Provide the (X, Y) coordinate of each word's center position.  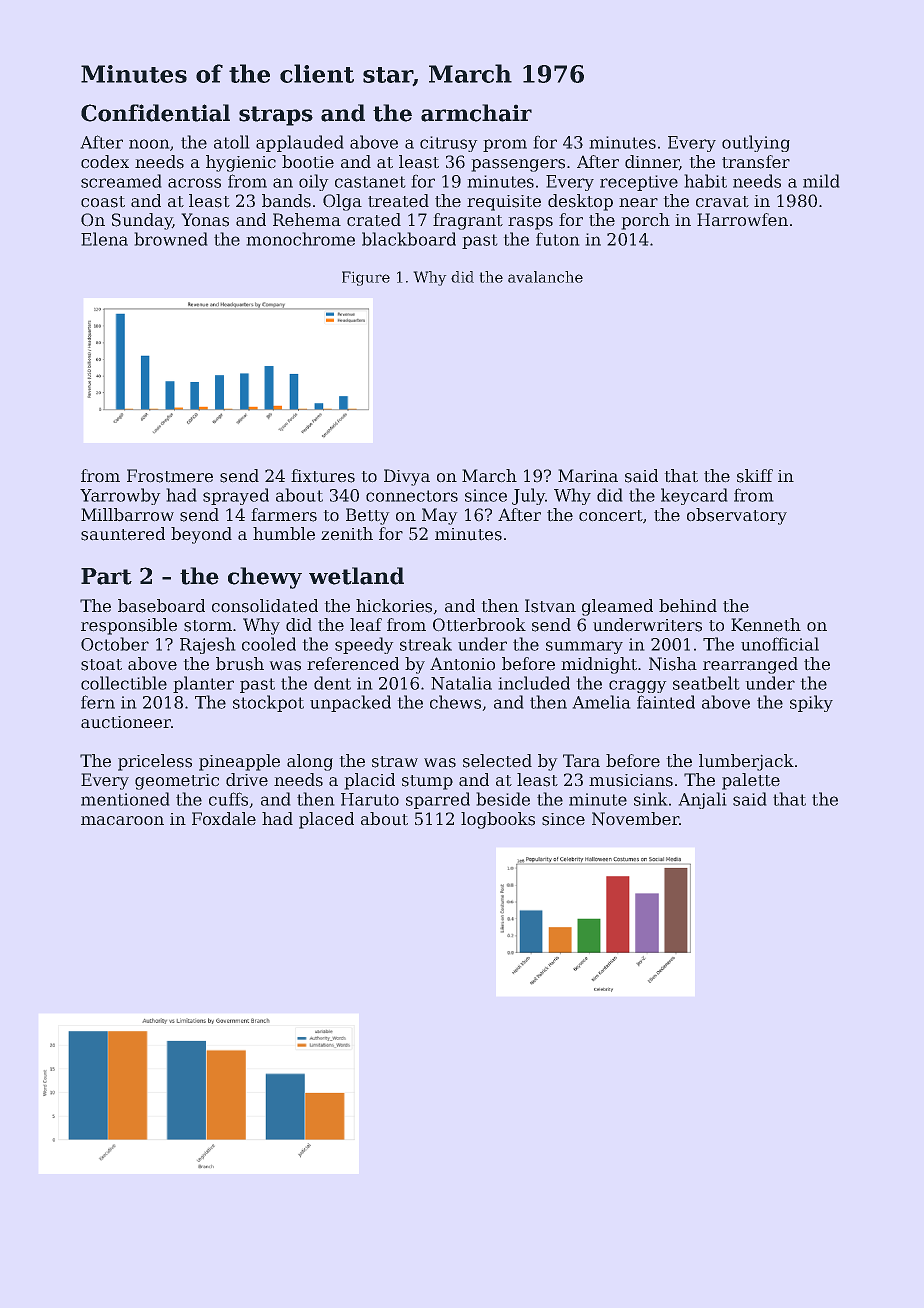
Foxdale (224, 818)
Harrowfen (742, 219)
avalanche (545, 277)
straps (276, 116)
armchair (476, 113)
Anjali (702, 800)
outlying (756, 143)
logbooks (498, 820)
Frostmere (170, 476)
